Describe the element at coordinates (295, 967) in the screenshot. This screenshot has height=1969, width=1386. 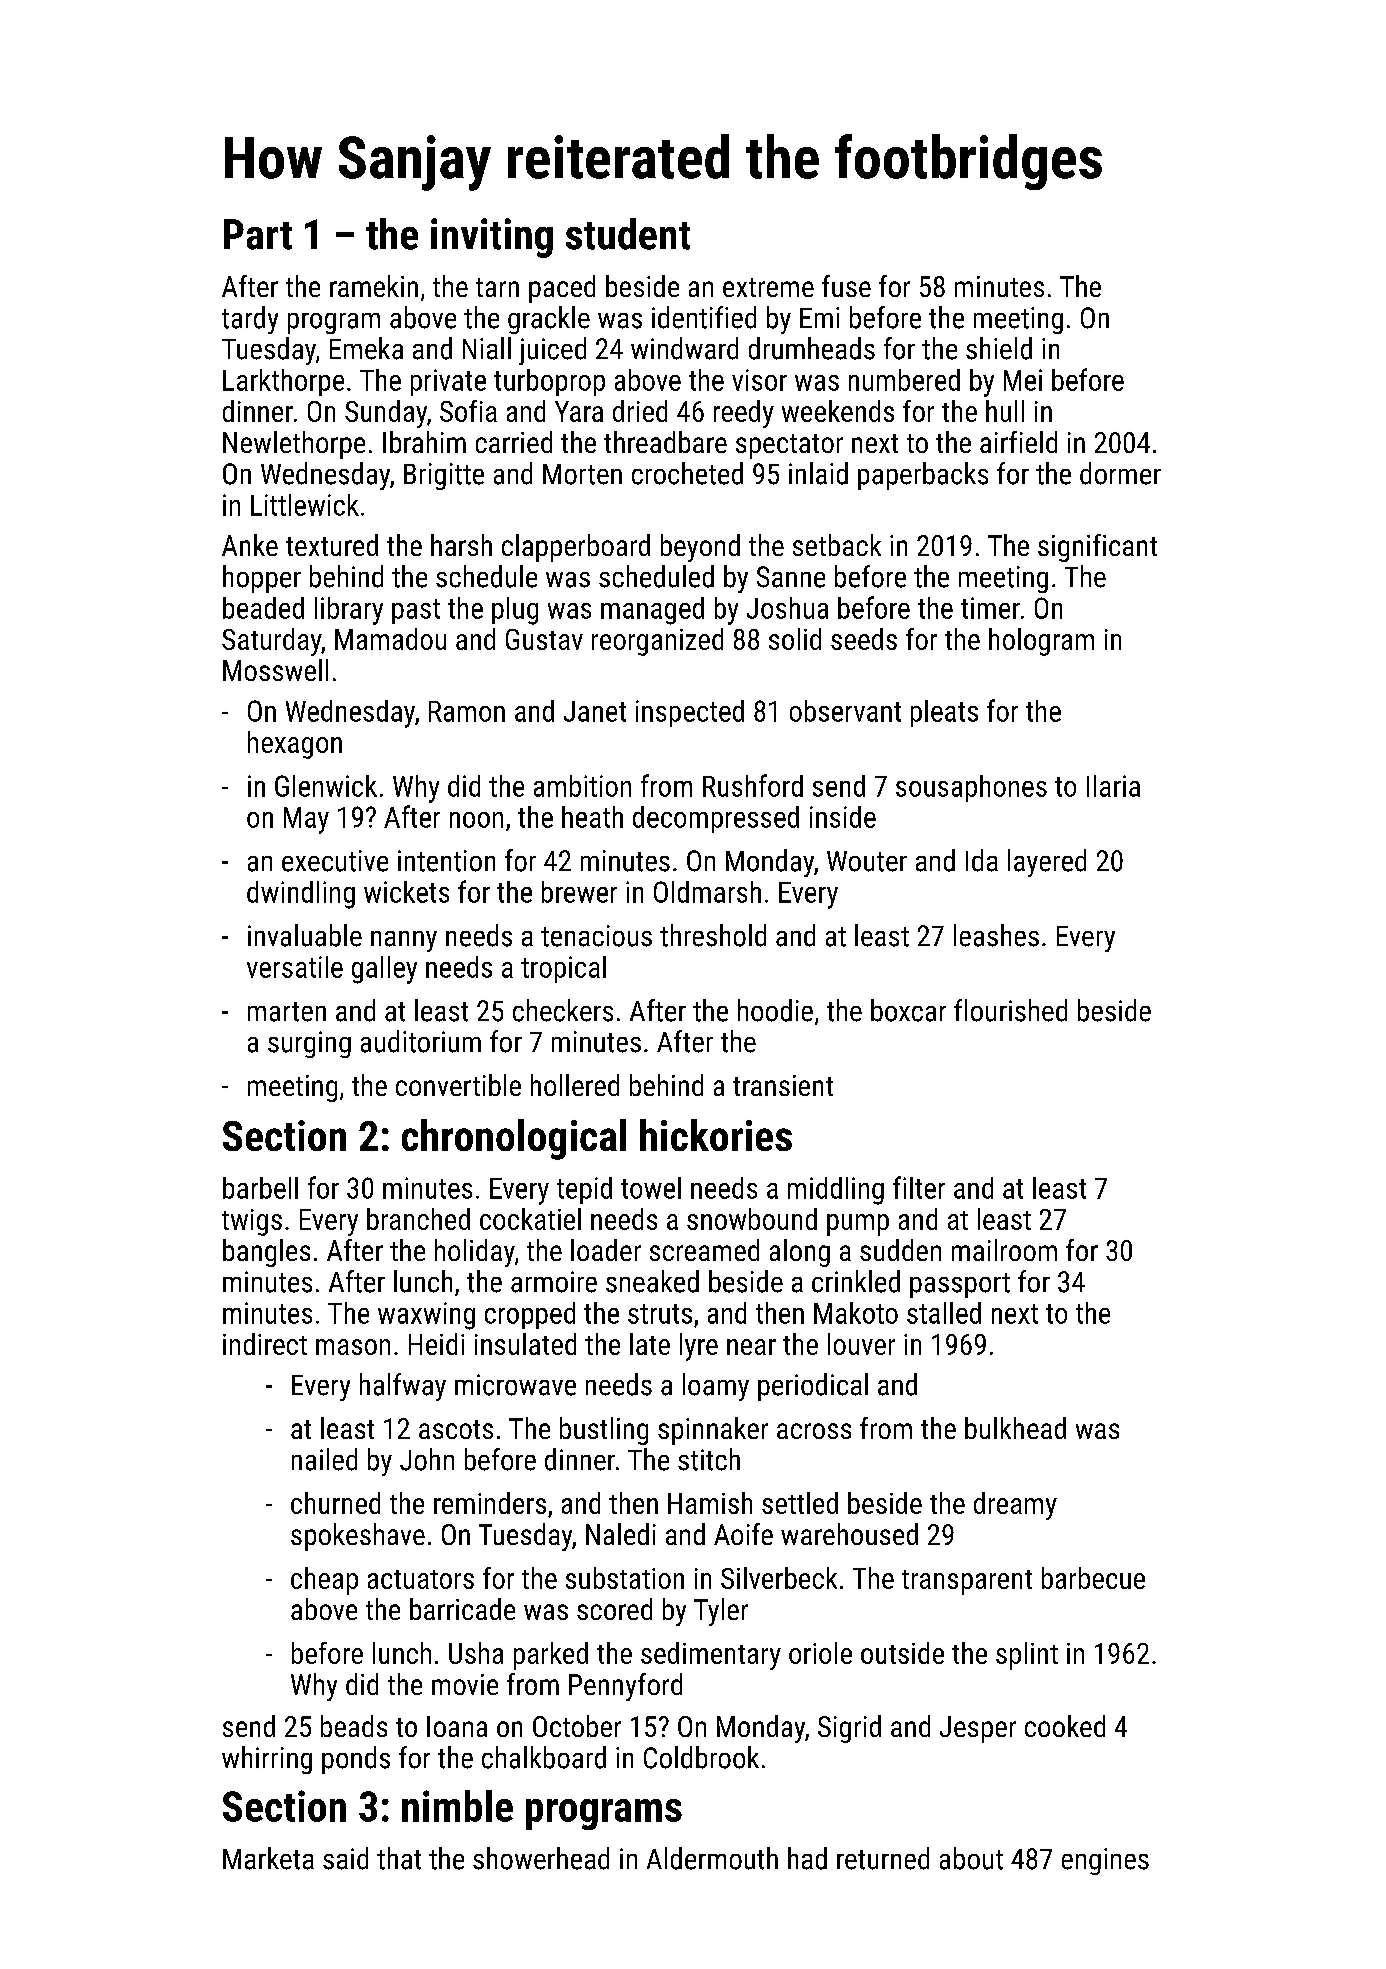
I see `versatile` at that location.
